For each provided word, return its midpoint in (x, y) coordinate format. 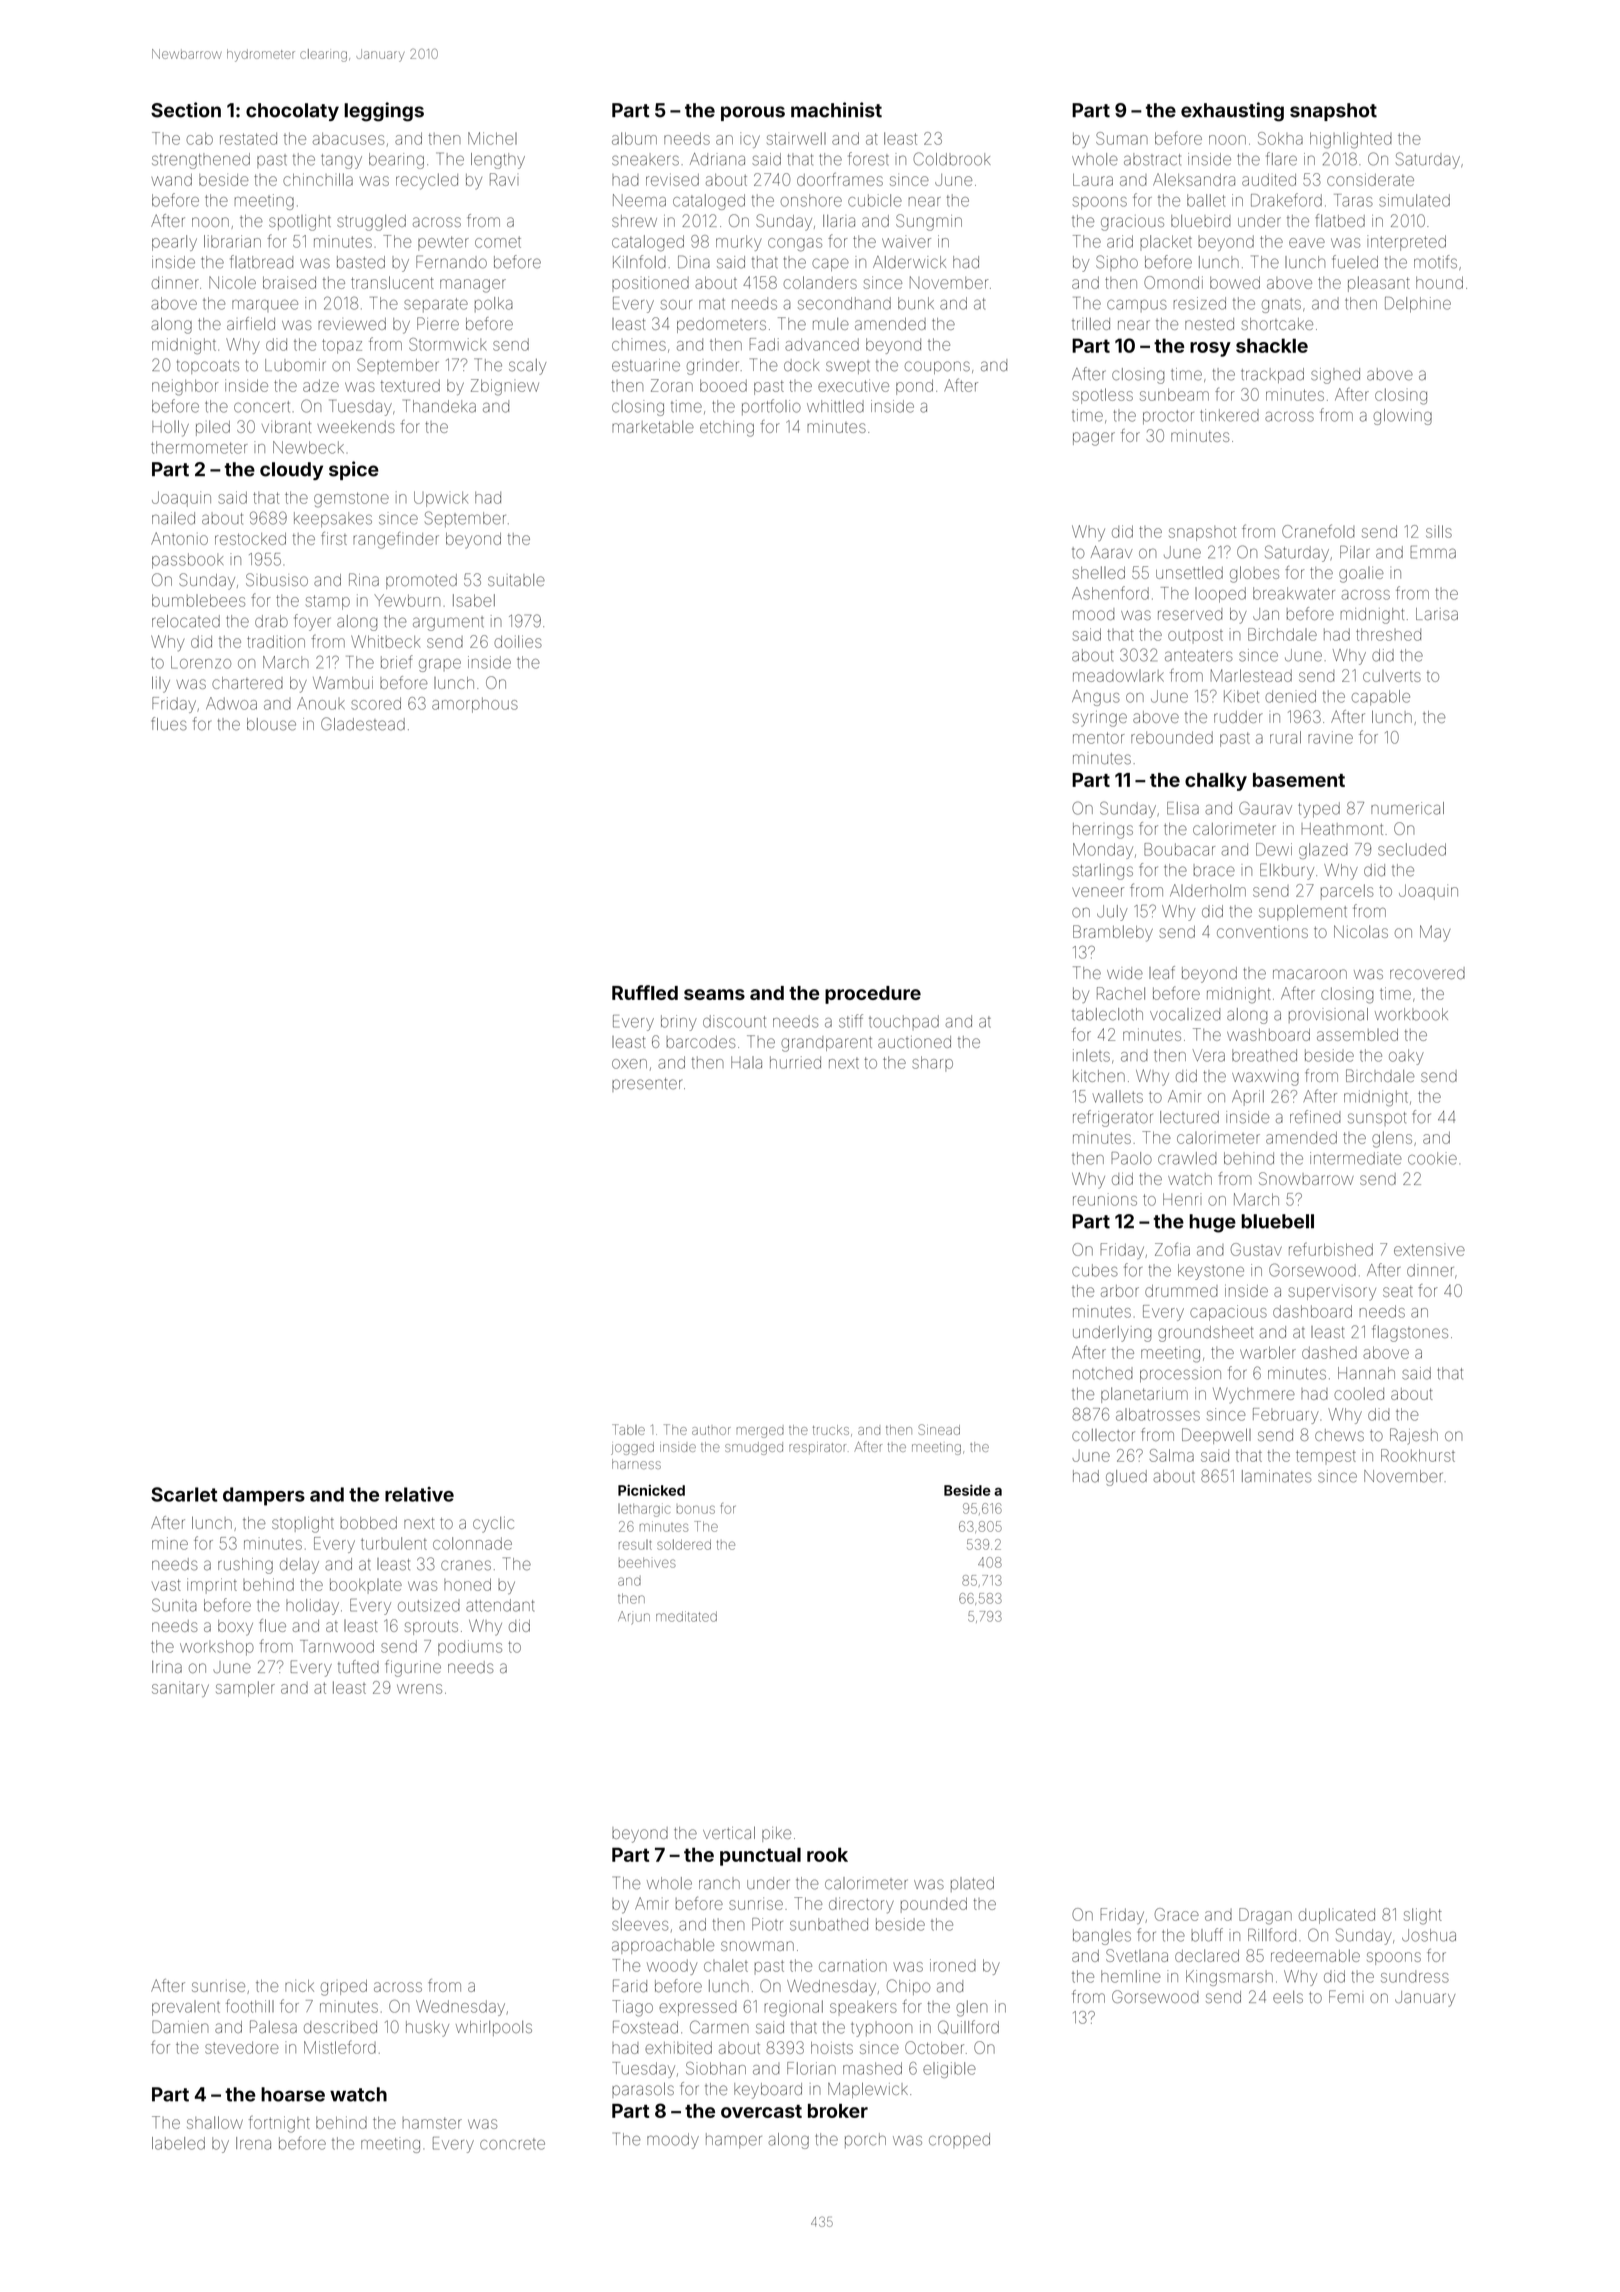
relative (419, 1494)
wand (171, 180)
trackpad (1272, 375)
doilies (518, 641)
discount (734, 1021)
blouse (271, 724)
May (1435, 933)
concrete (512, 2144)
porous (753, 113)
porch (865, 2140)
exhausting (1232, 112)
